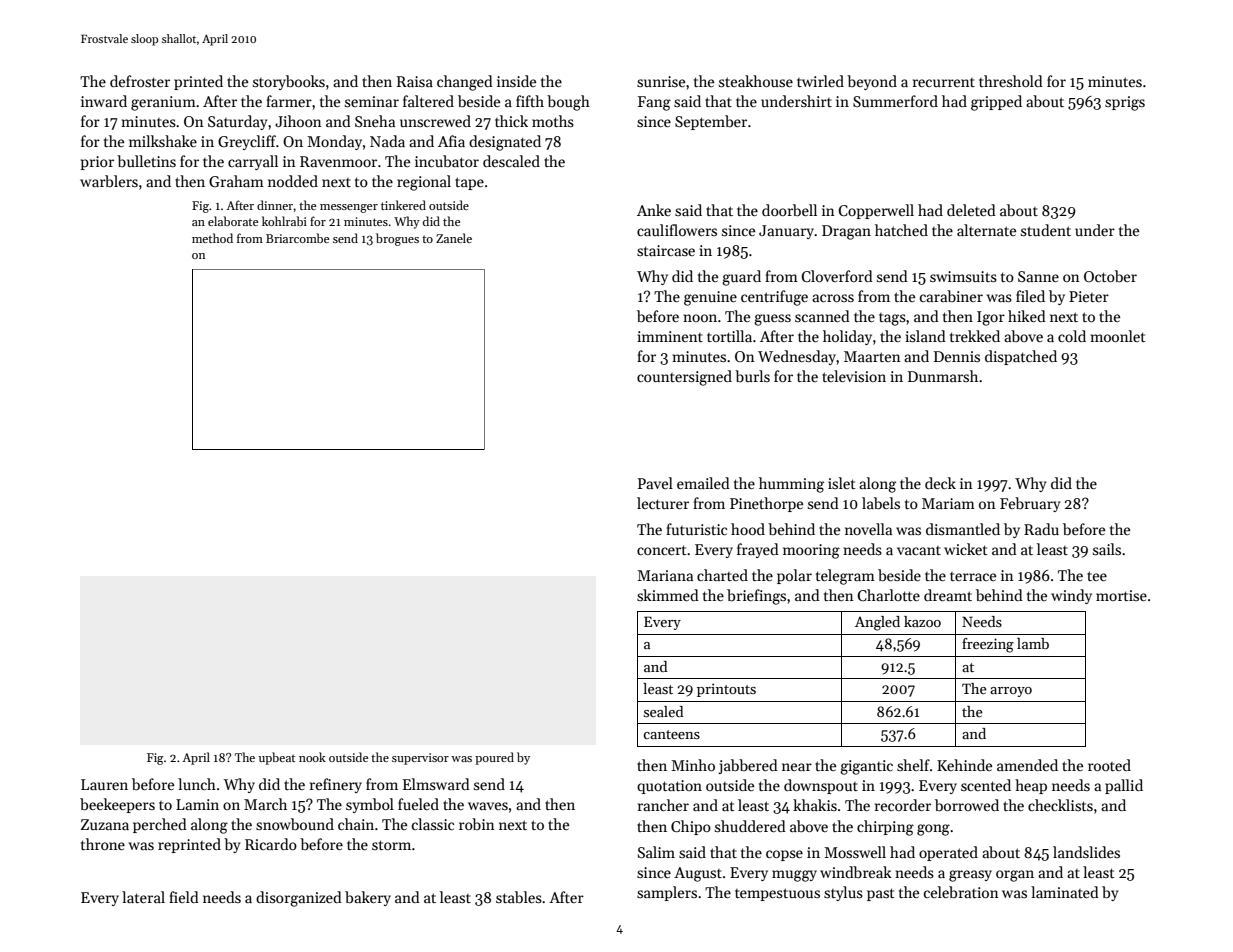 This document has height=952, width=1233. What do you see at coordinates (140, 81) in the document?
I see `defroster` at bounding box center [140, 81].
